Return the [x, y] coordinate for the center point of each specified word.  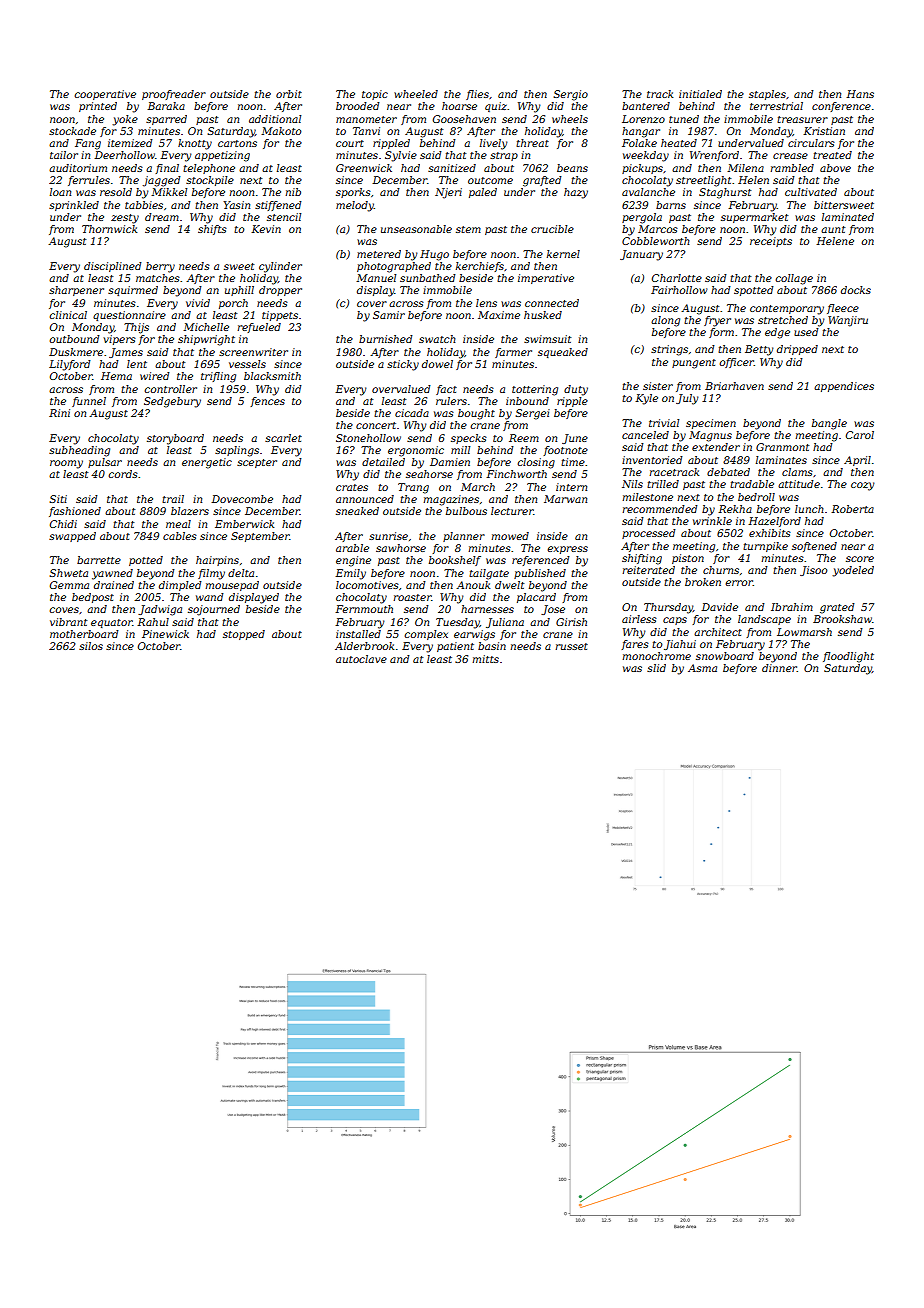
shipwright [206, 340]
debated [728, 472]
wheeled [416, 94]
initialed [700, 94]
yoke [125, 120]
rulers [451, 401]
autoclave [361, 659]
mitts [485, 659]
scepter [257, 463]
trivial [664, 423]
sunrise [388, 536]
